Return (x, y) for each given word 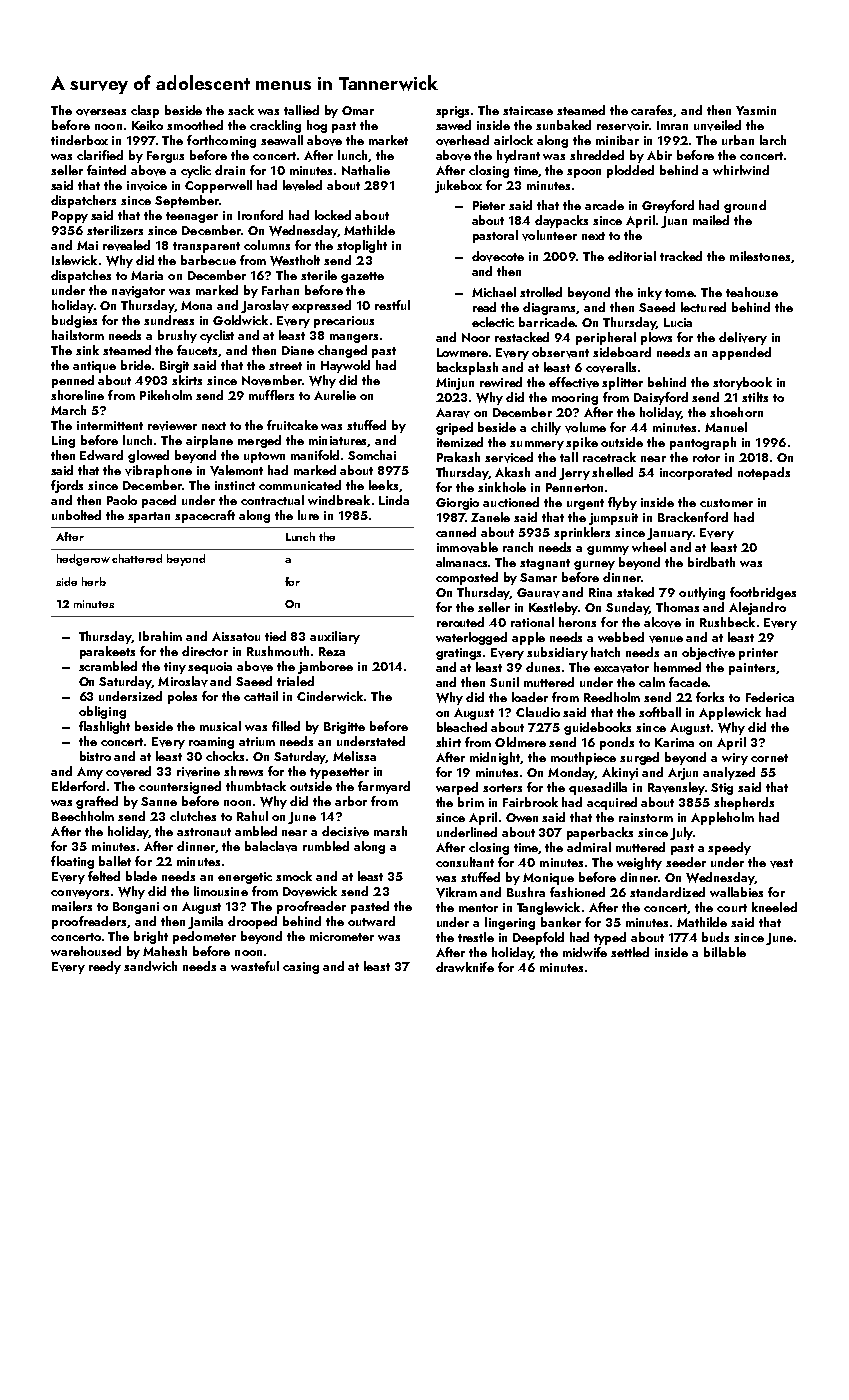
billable (725, 952)
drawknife (465, 967)
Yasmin (756, 110)
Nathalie (366, 170)
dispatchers (83, 201)
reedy (105, 967)
